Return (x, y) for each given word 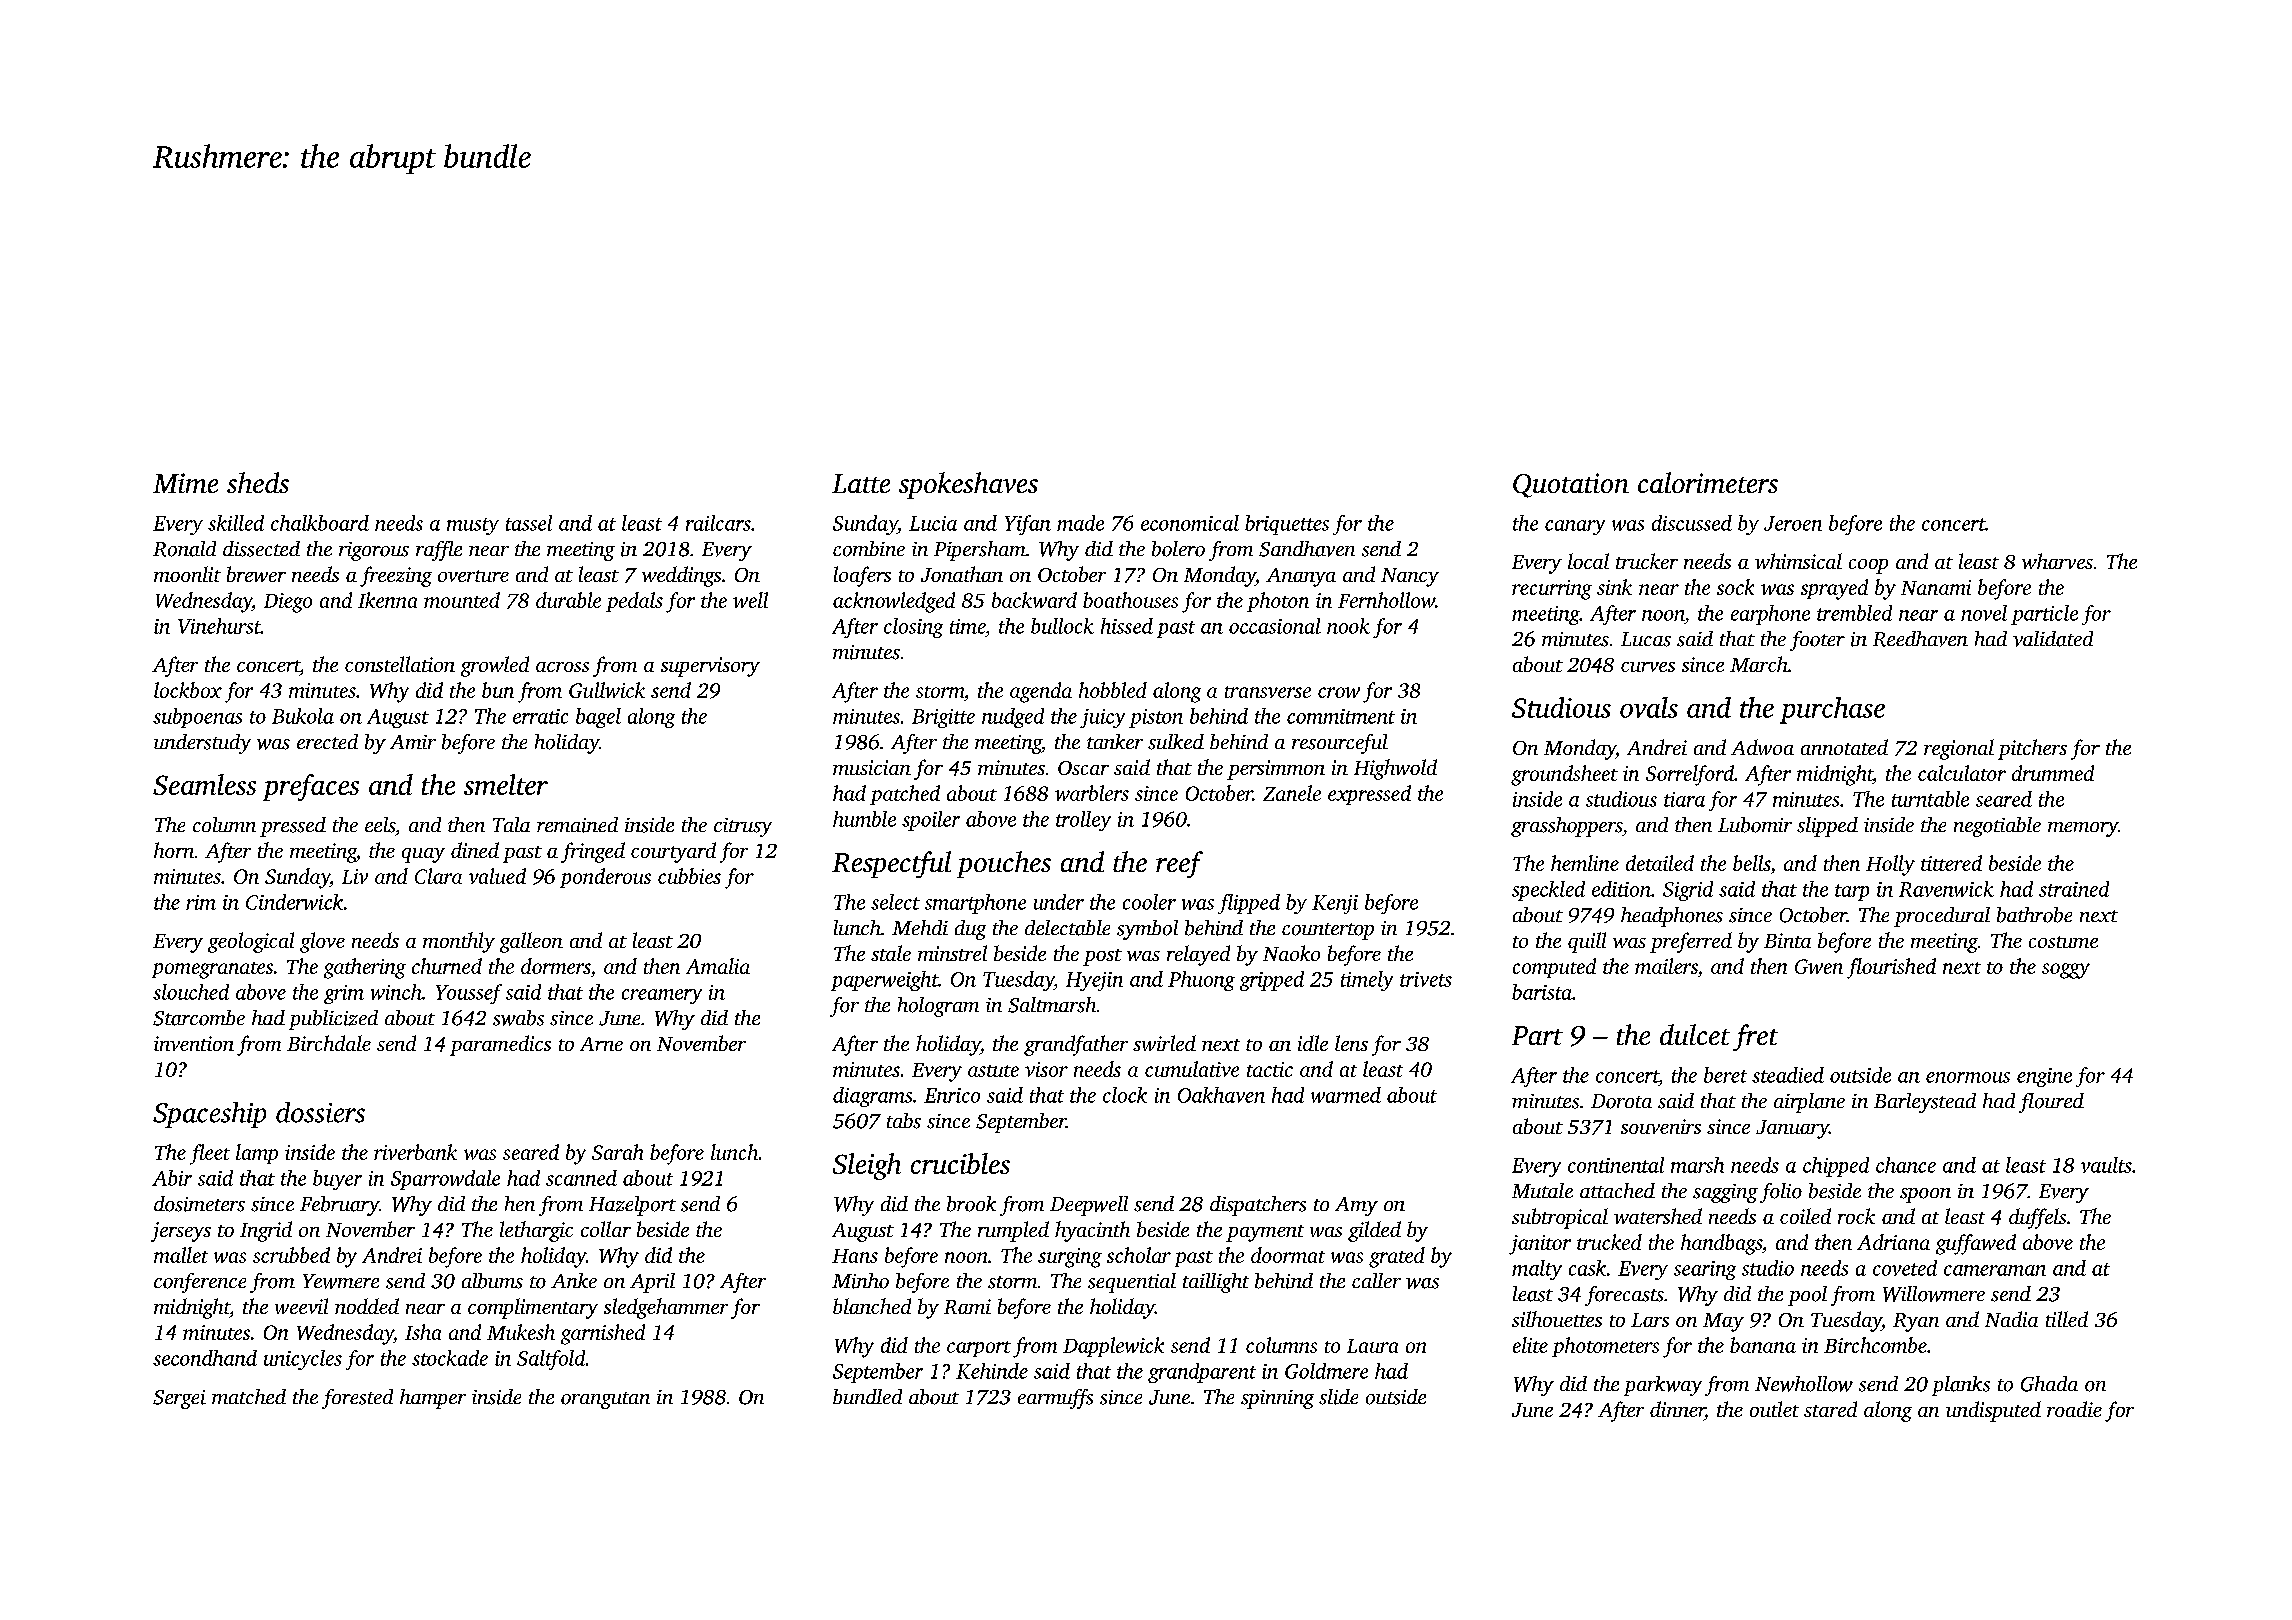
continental (1616, 1165)
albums (492, 1281)
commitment (1341, 716)
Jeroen (1793, 523)
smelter (506, 784)
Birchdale (329, 1043)
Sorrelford (1690, 775)
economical (1190, 523)
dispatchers (1258, 1206)
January (1792, 1129)
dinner (1677, 1410)
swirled (1164, 1043)
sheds (258, 482)
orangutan (605, 1400)
